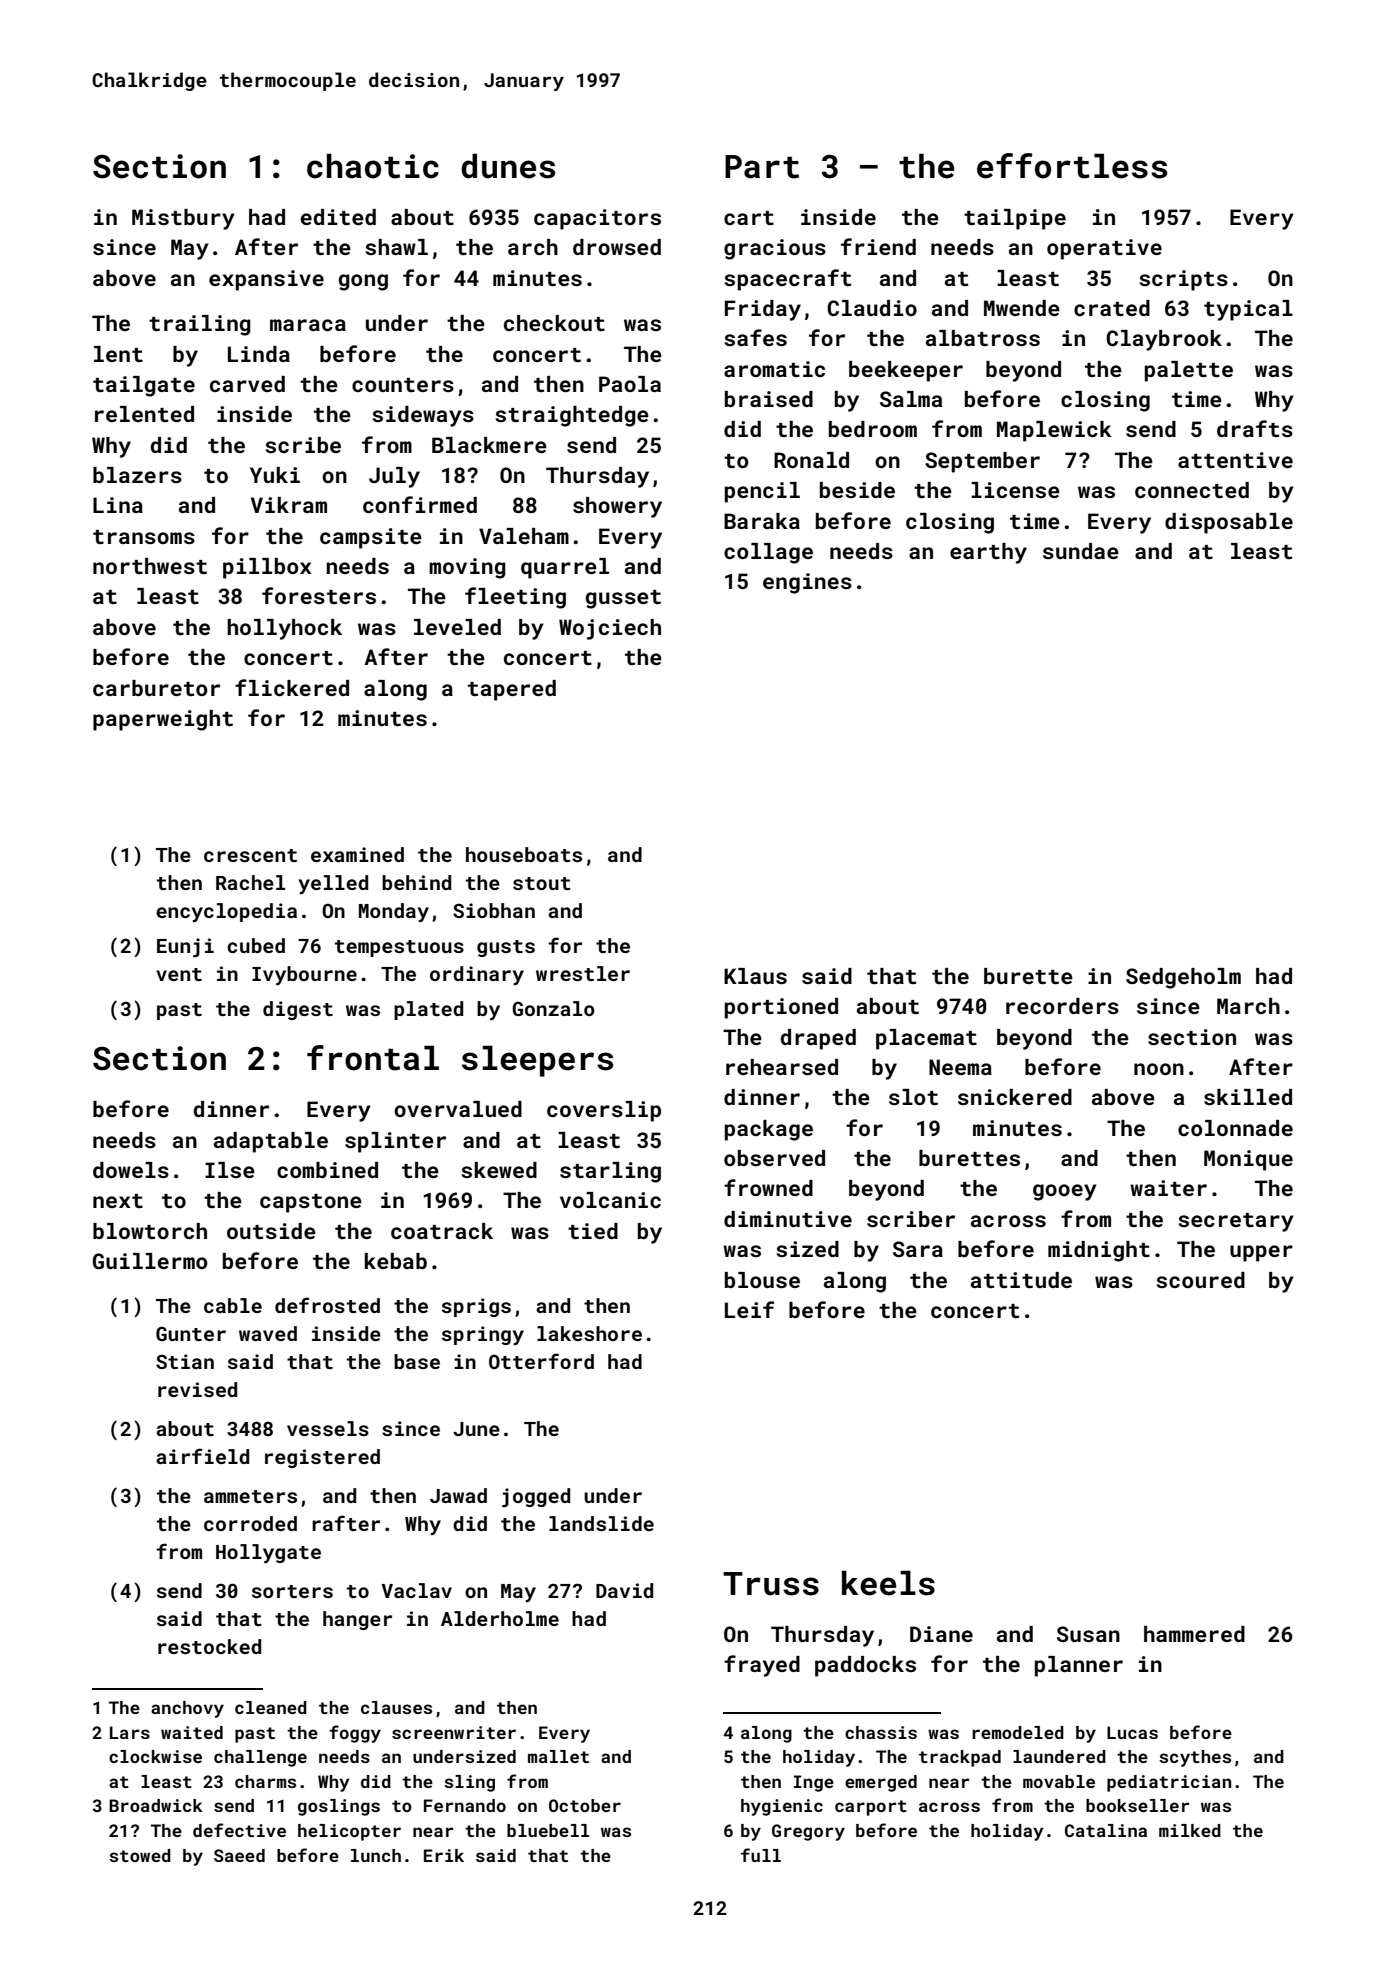 This image has width=1386, height=1969. What do you see at coordinates (597, 219) in the image?
I see `capacitors` at bounding box center [597, 219].
